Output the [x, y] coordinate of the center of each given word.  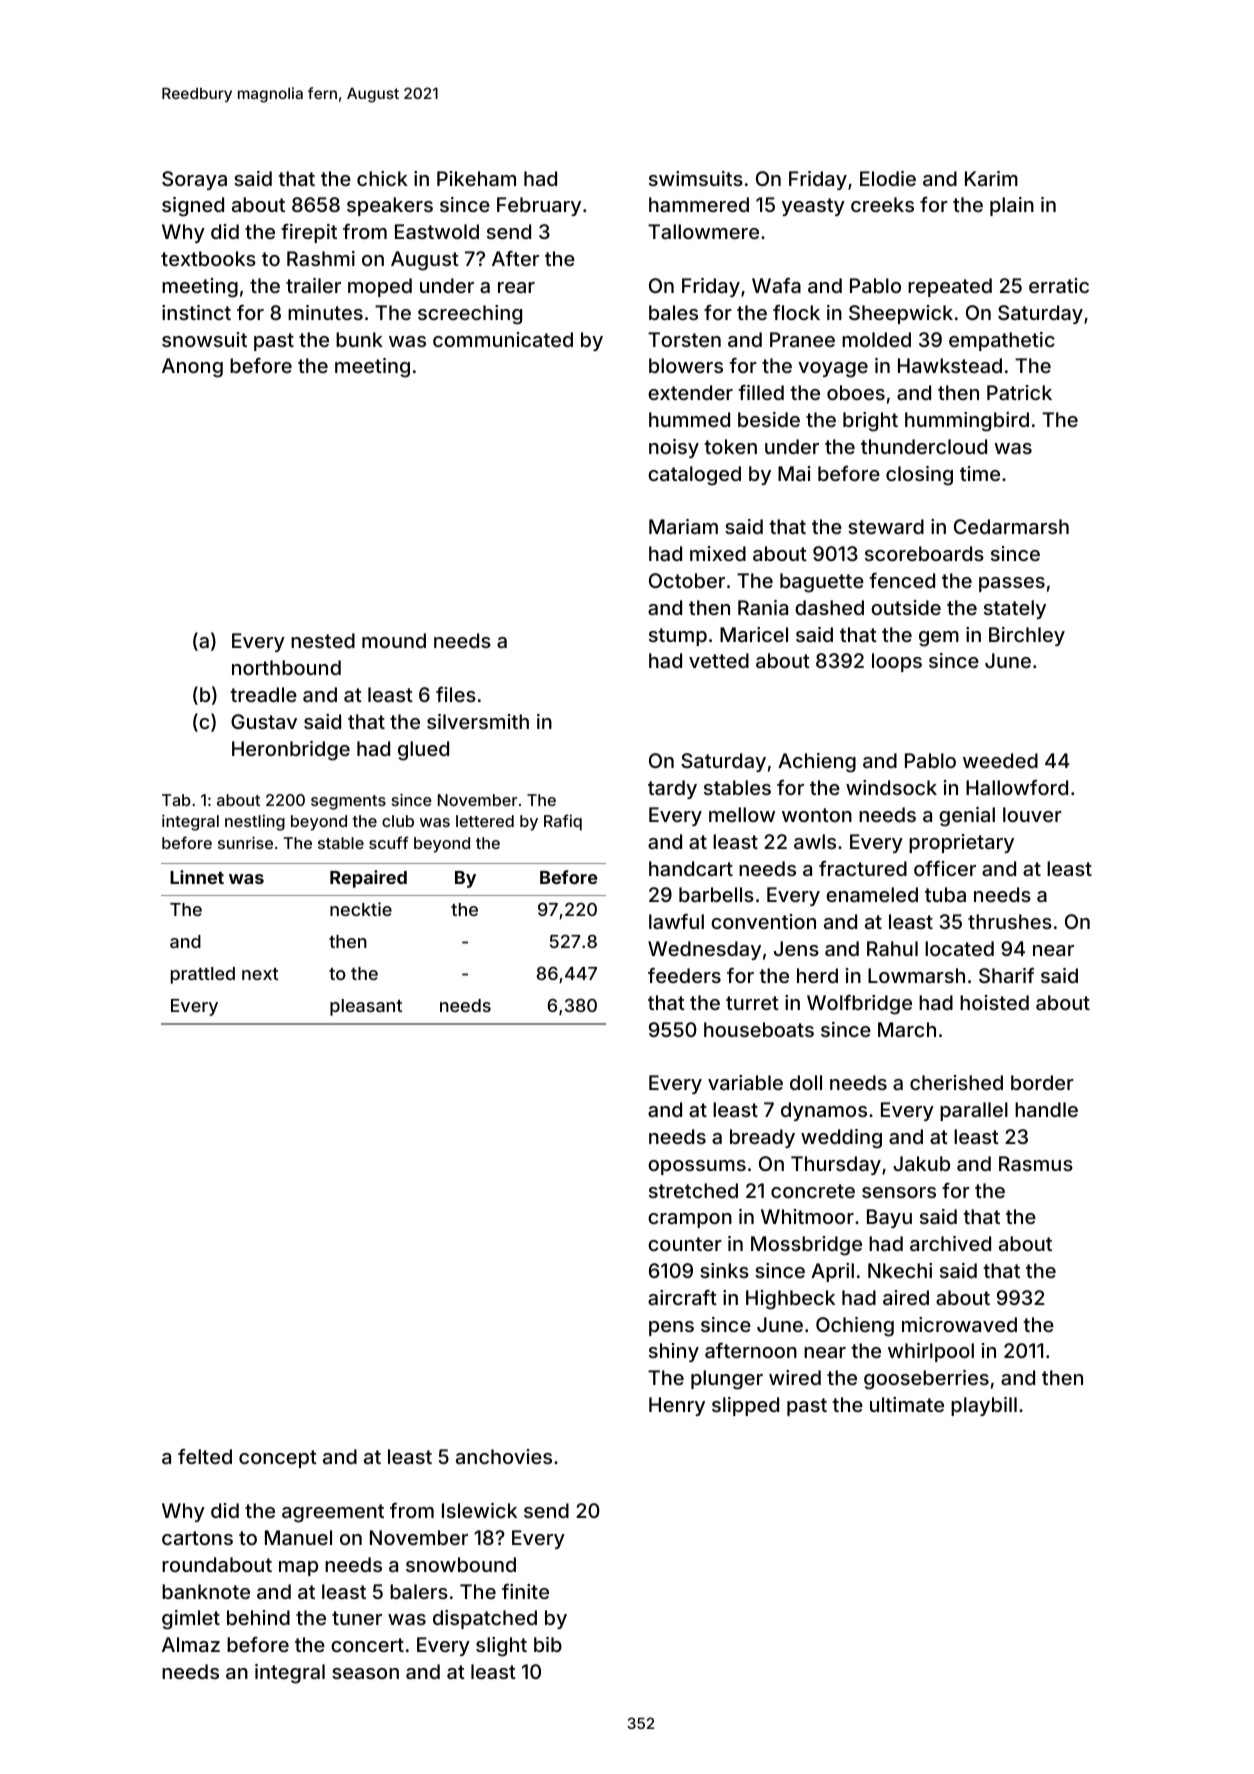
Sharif [1006, 975]
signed [193, 207]
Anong [192, 368]
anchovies [504, 1456]
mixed [718, 553]
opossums [697, 1167]
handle [1046, 1109]
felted [205, 1456]
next [260, 974]
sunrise [245, 843]
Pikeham [476, 178]
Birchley [1027, 636]
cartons [197, 1538]
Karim [991, 178]
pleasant [366, 1007]
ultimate [907, 1404]
